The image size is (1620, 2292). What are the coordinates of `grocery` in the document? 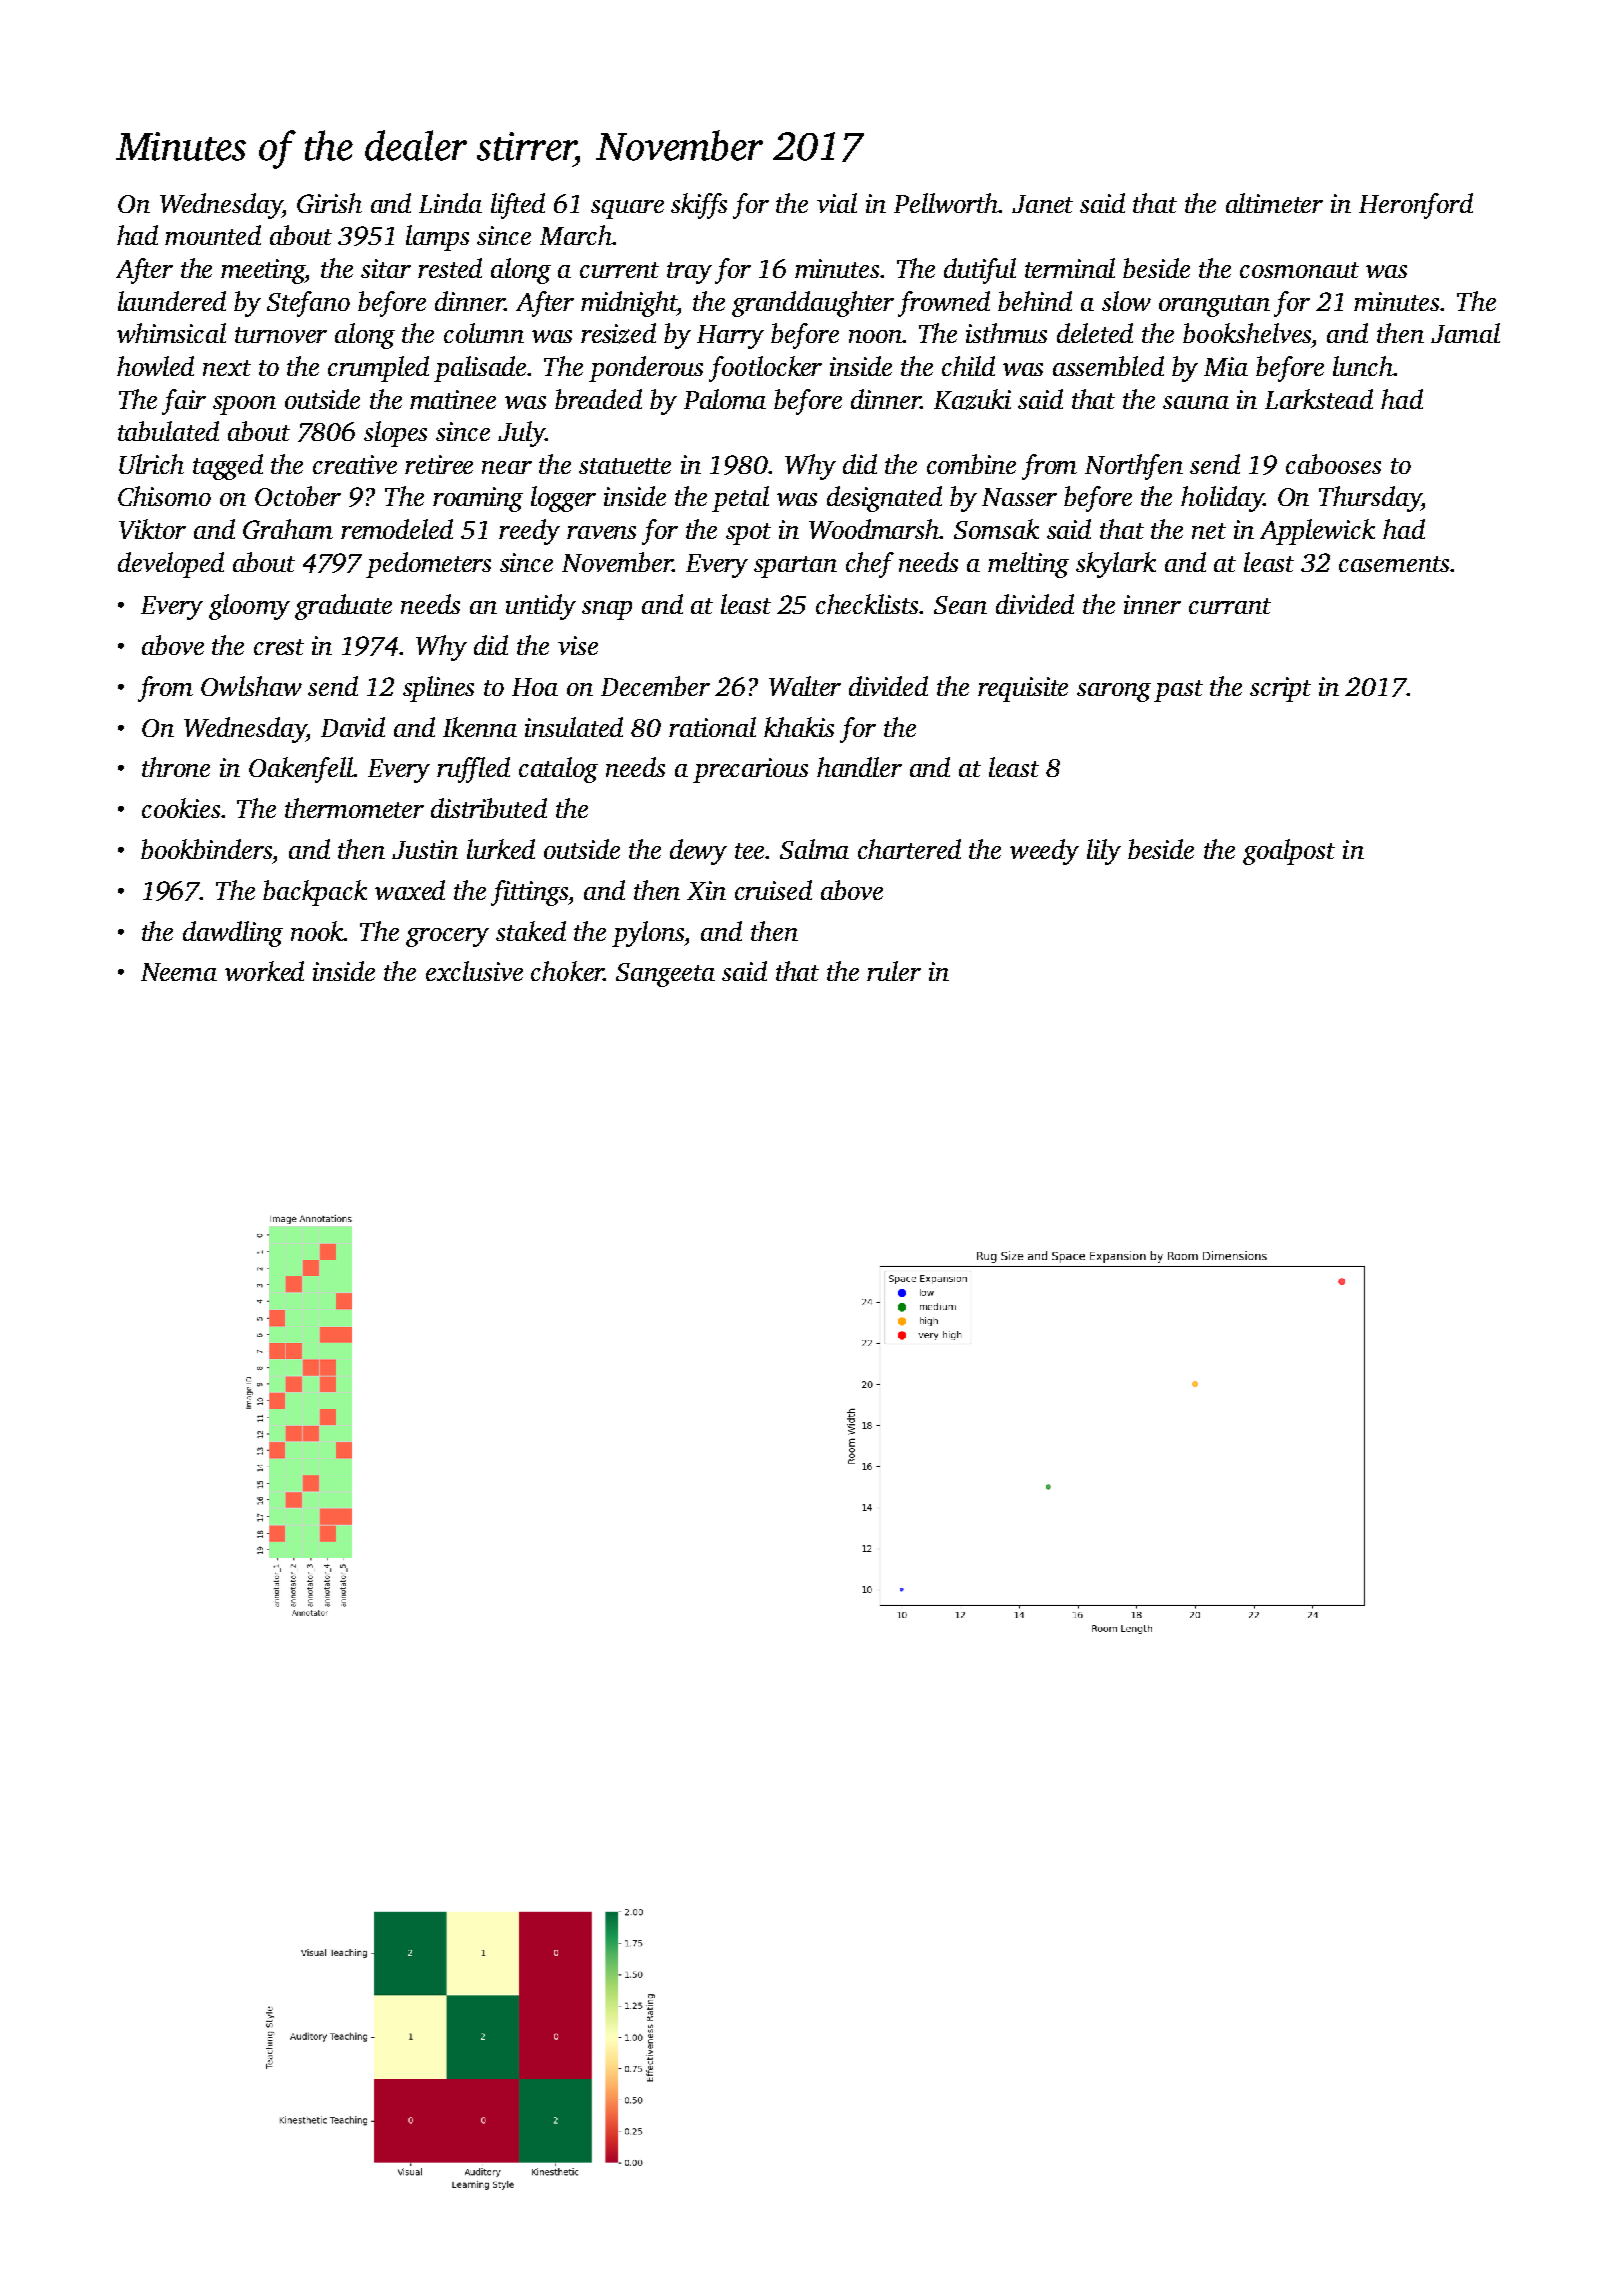 It's located at (447, 937).
